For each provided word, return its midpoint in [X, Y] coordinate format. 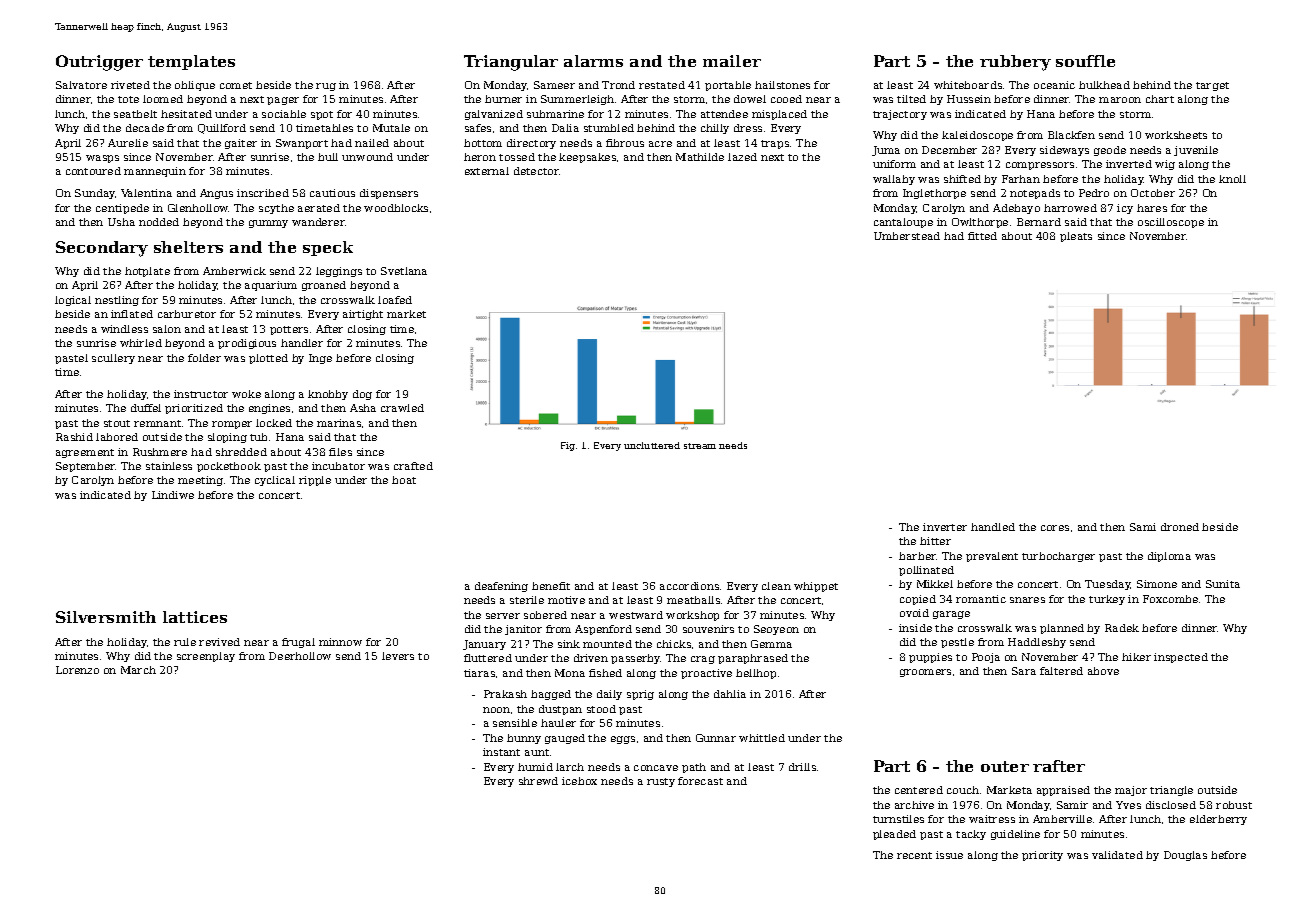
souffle [1085, 61]
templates [191, 62]
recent [914, 855]
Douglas [1185, 856]
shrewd [538, 781]
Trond [618, 85]
